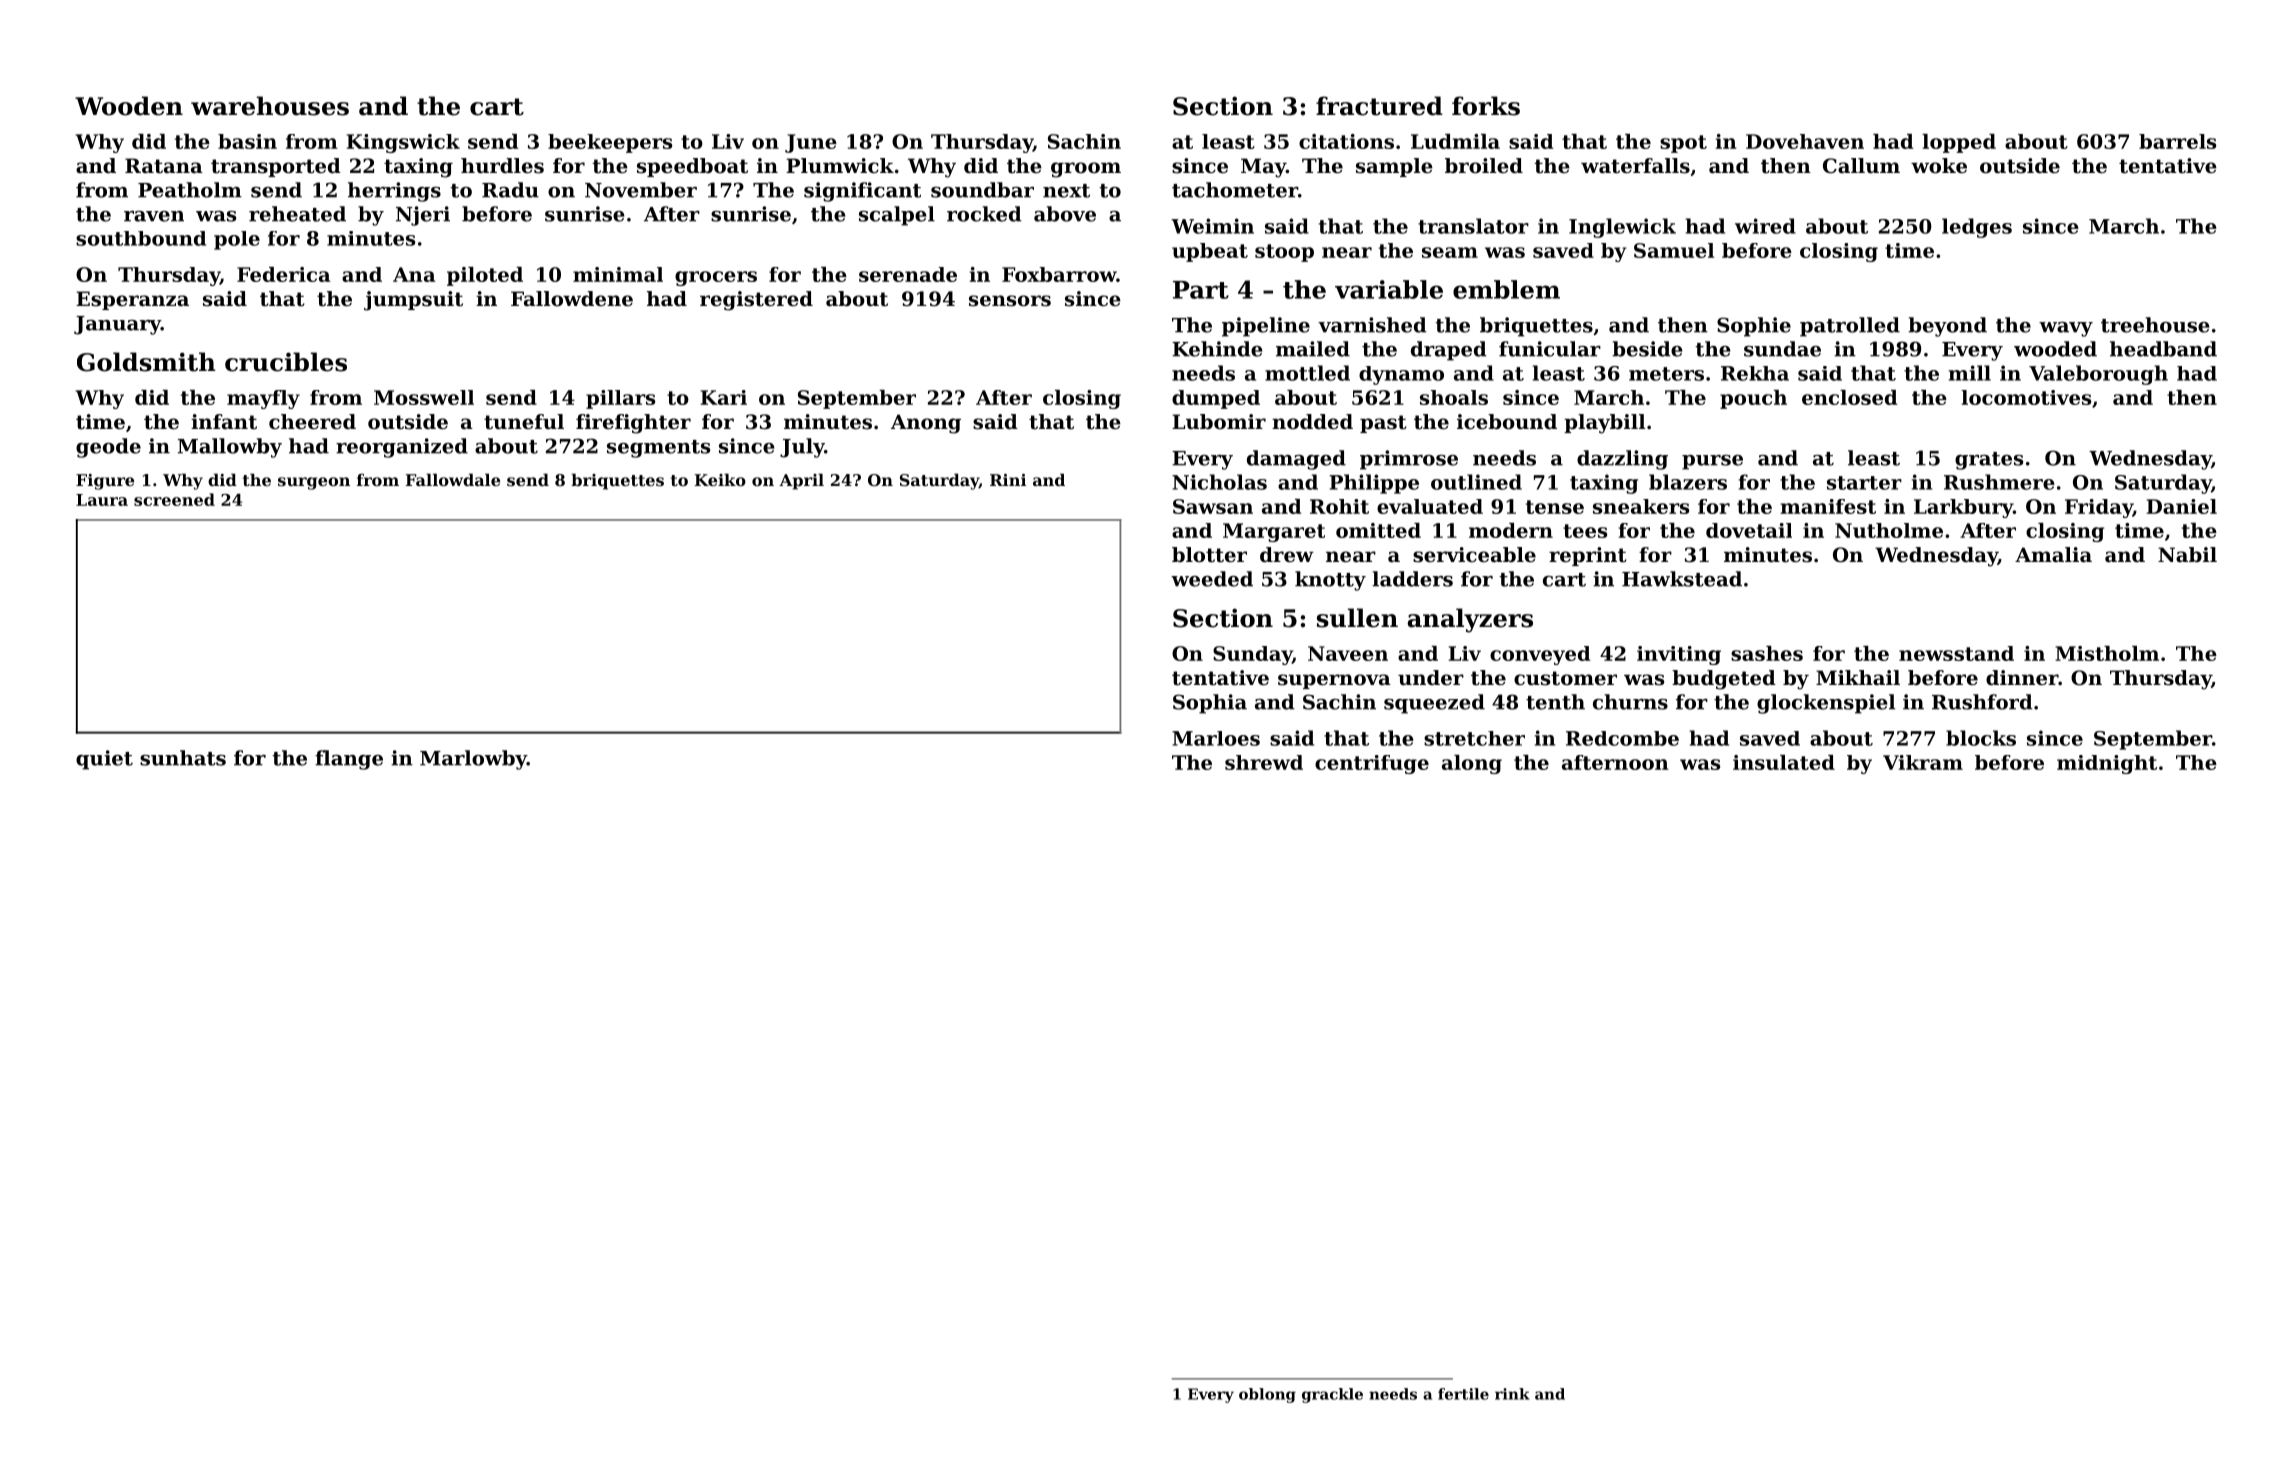  Describe the element at coordinates (811, 143) in the screenshot. I see `June` at that location.
